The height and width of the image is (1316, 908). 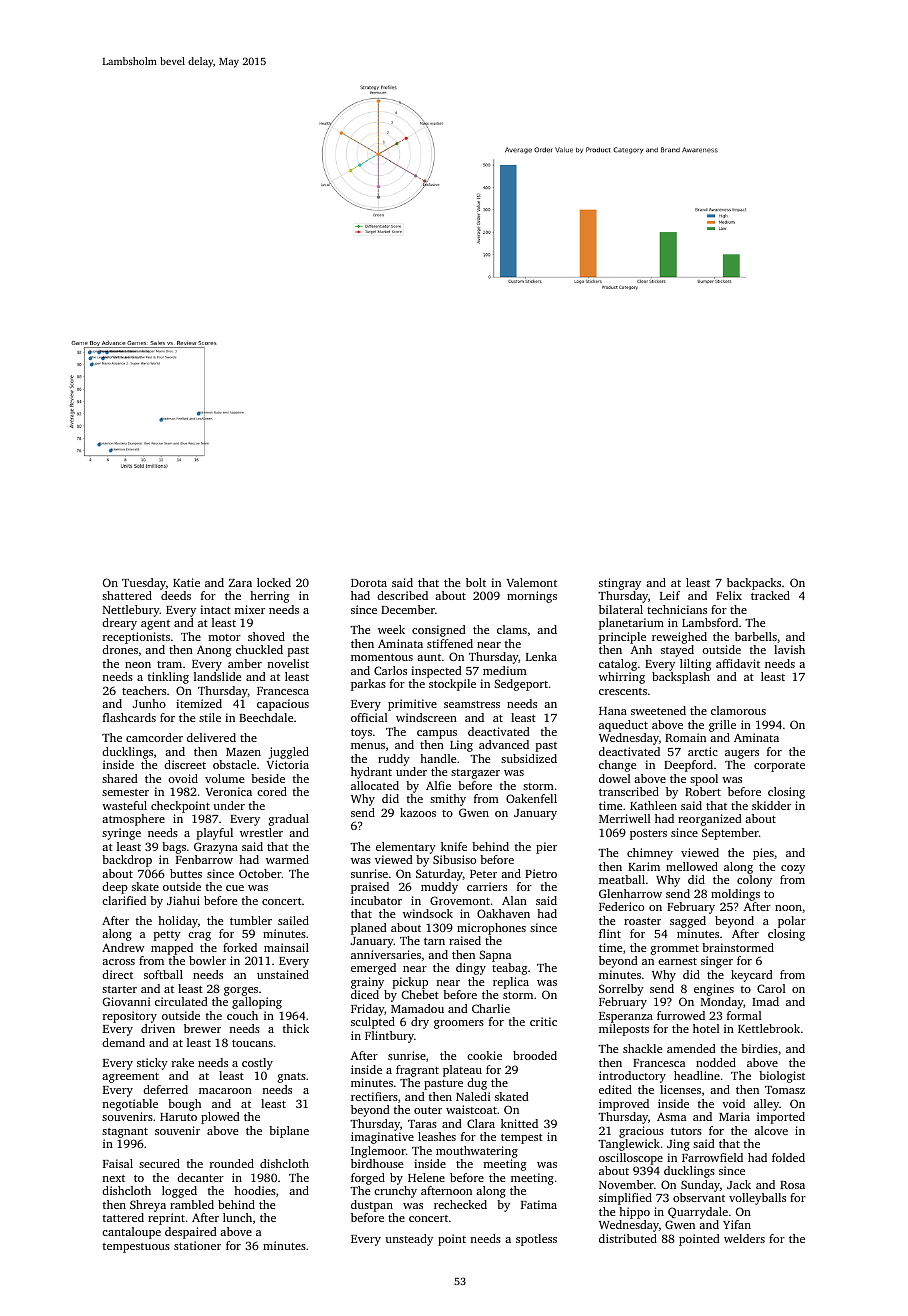 I want to click on colony, so click(x=754, y=881).
